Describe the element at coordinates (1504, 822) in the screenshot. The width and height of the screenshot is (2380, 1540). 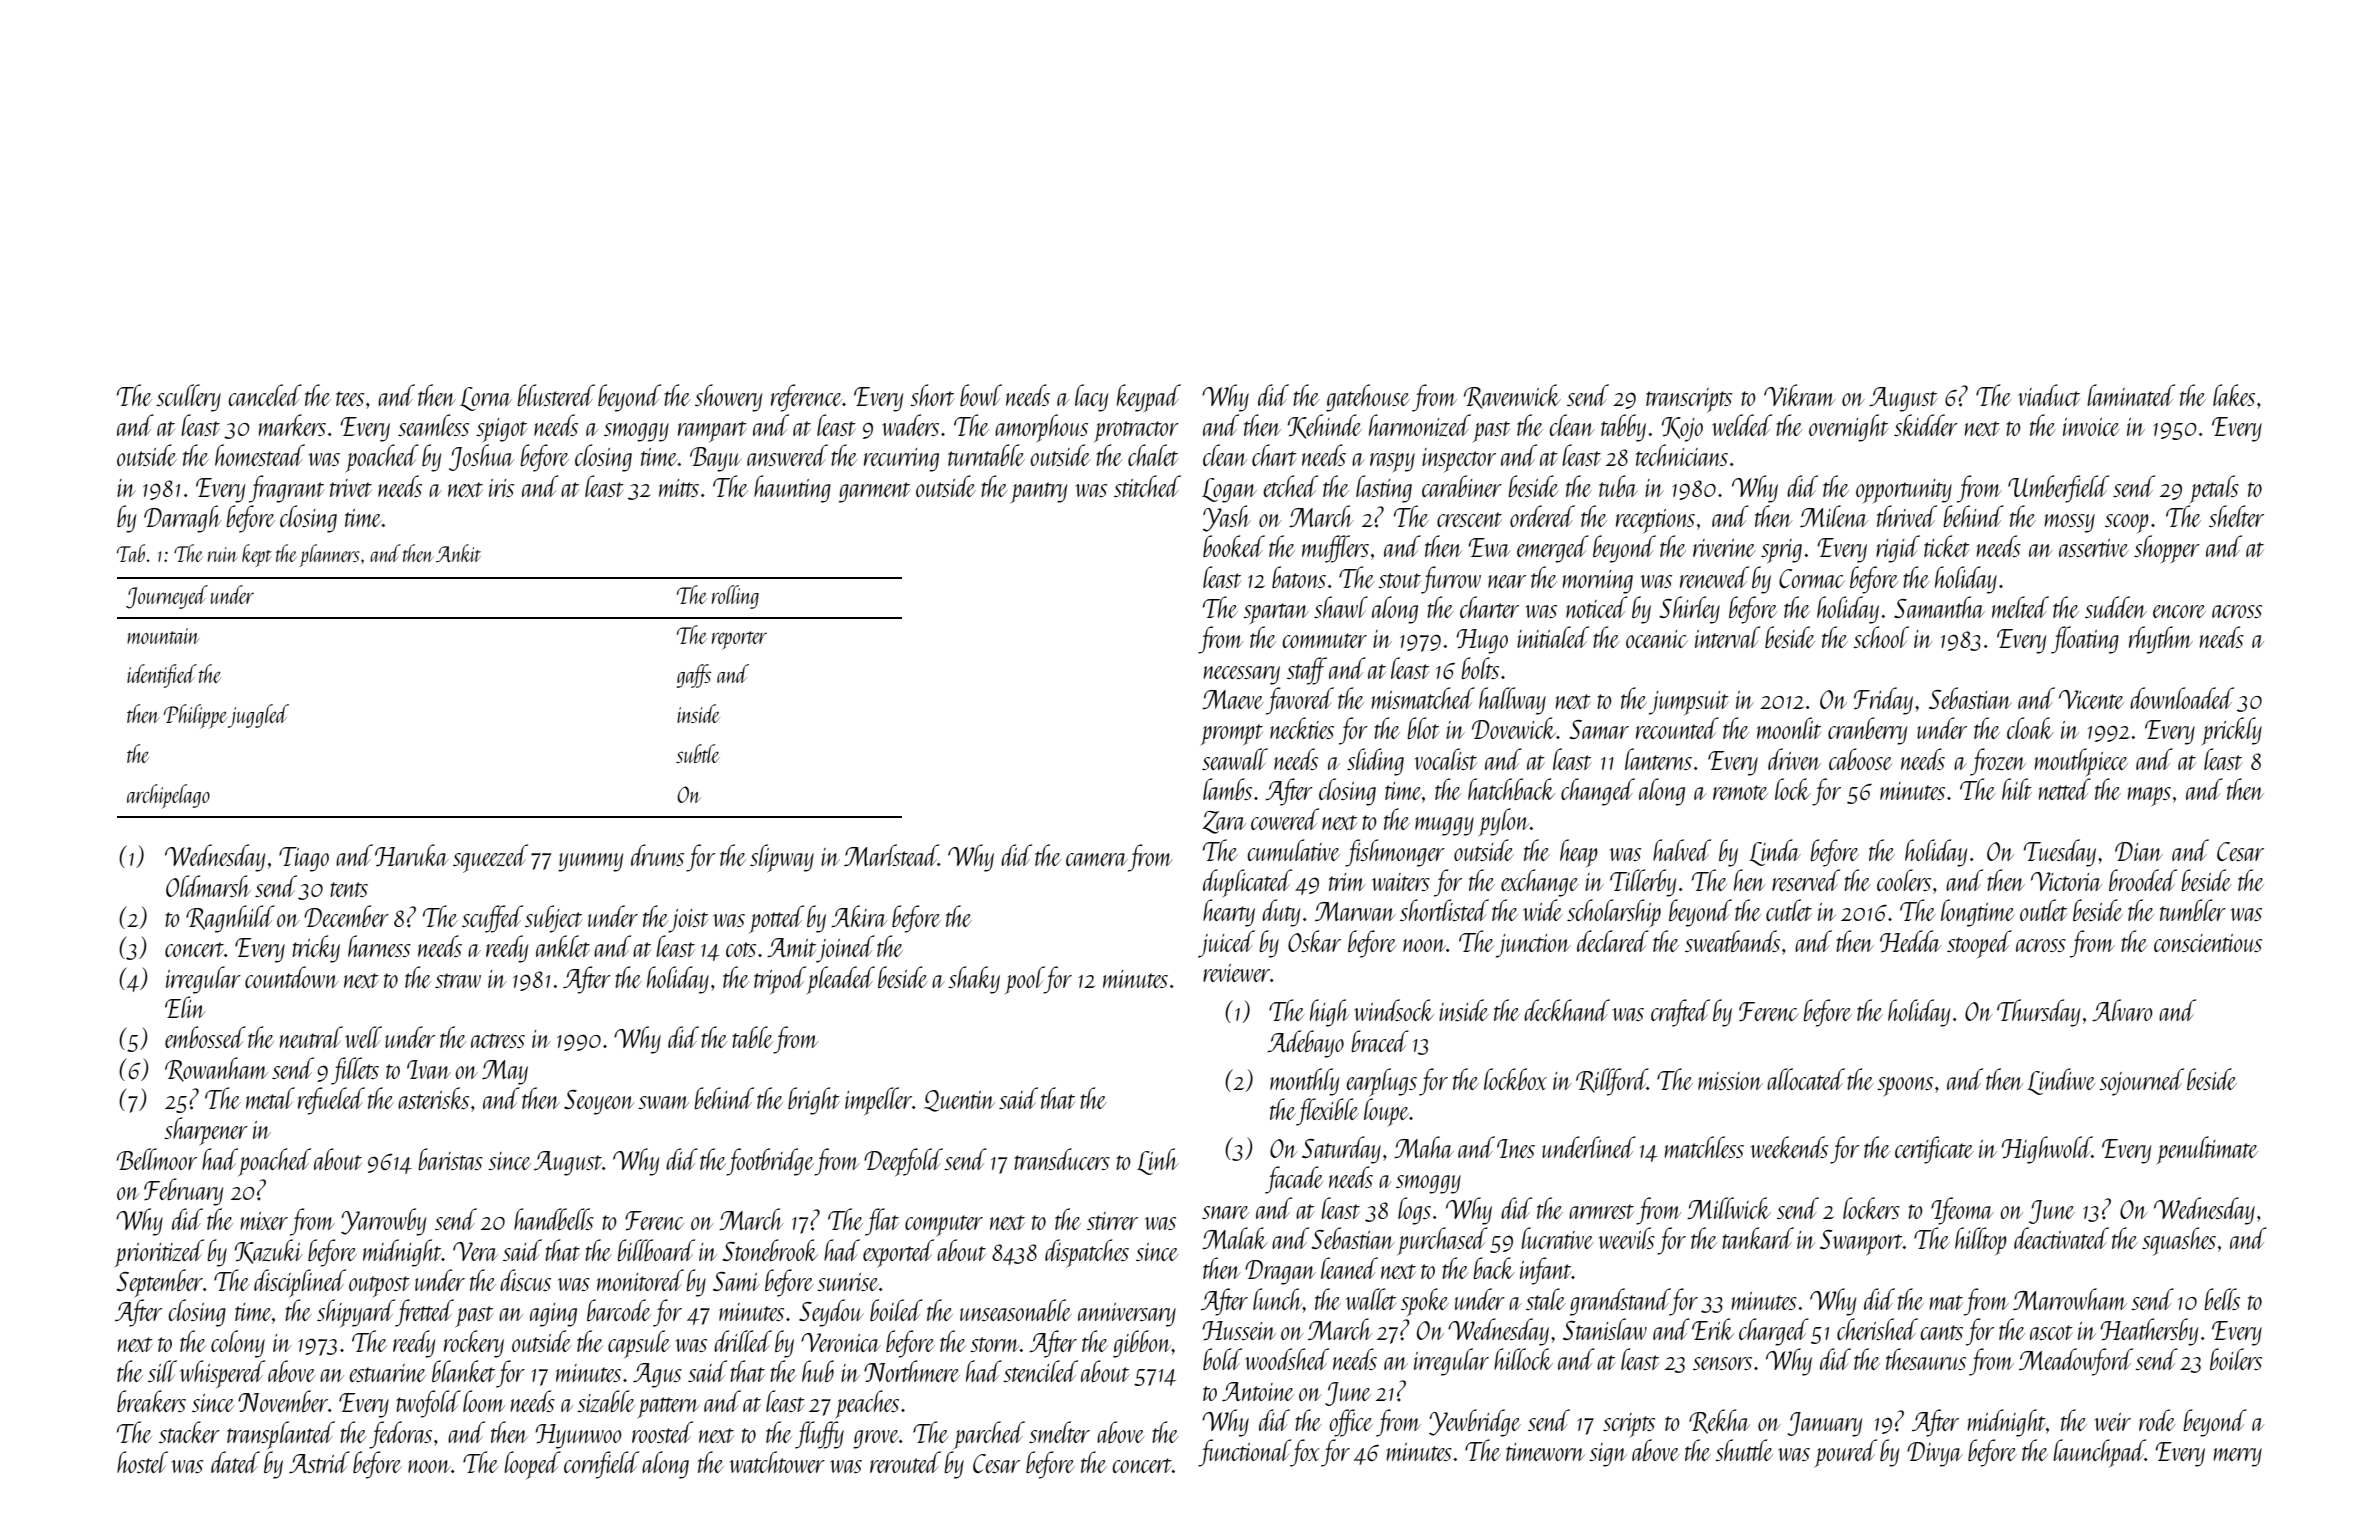
I see `pylon` at that location.
